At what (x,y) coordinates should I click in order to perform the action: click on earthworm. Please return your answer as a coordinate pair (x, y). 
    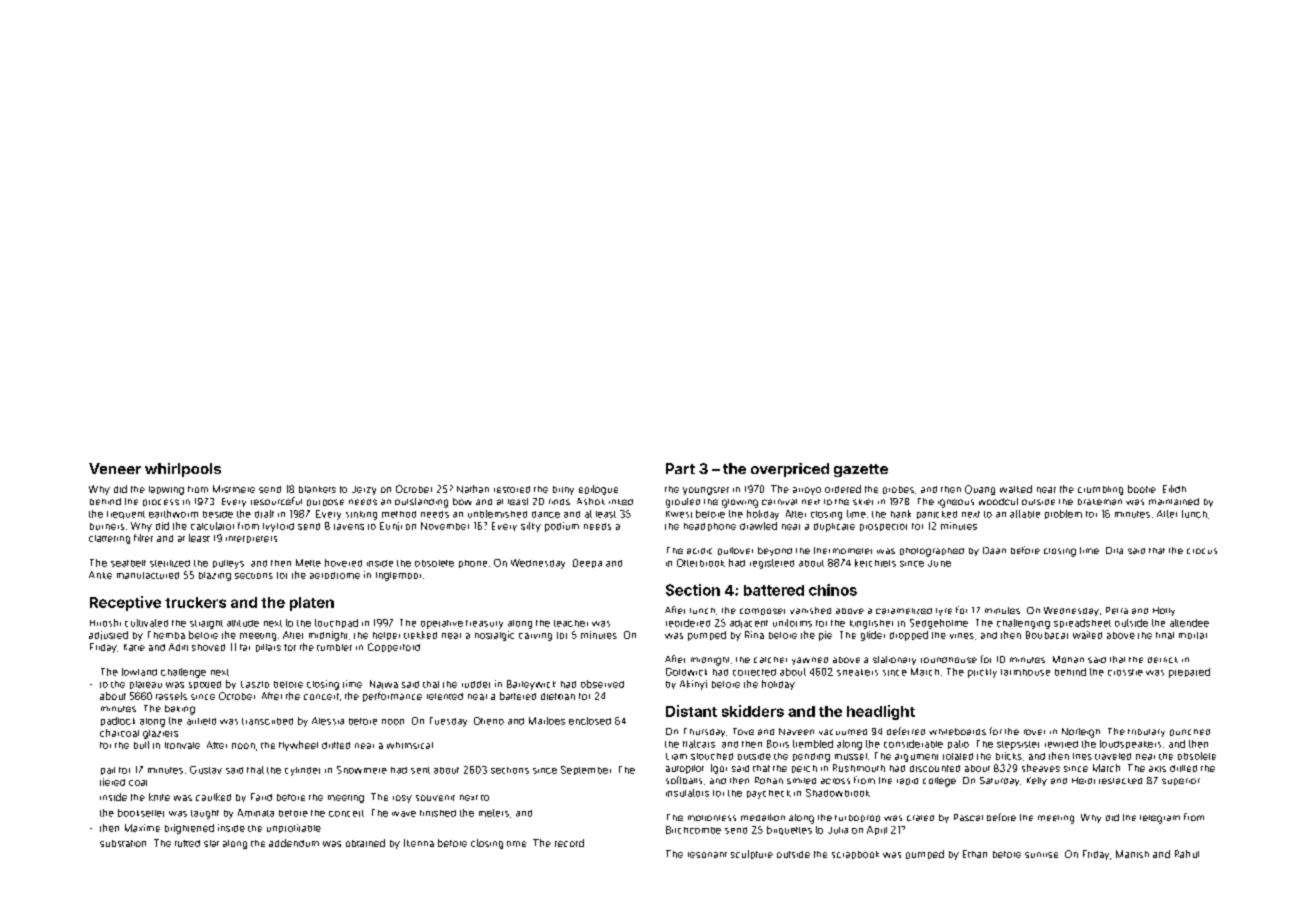
    Looking at the image, I should click on (173, 514).
